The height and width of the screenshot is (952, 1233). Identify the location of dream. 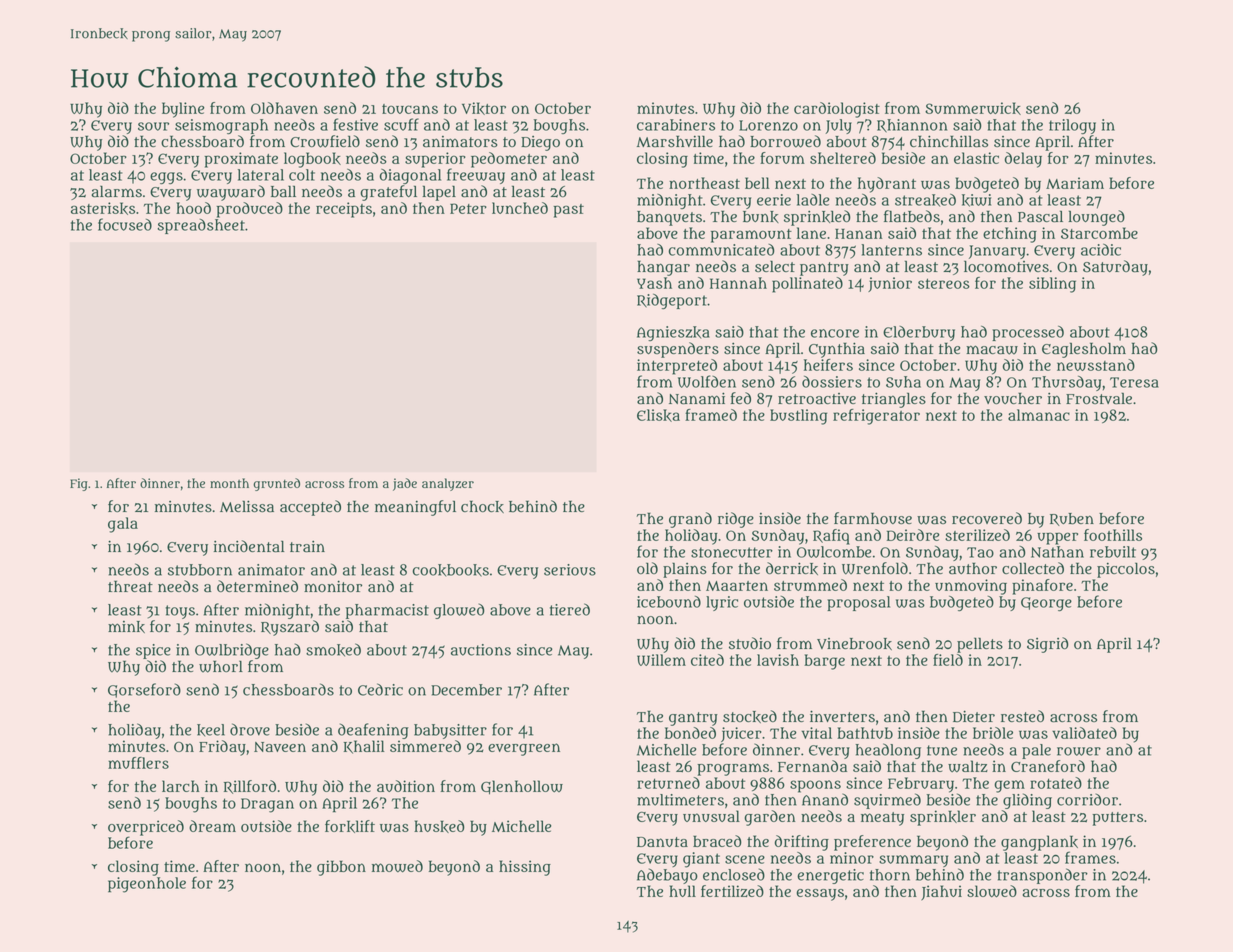
(212, 826).
